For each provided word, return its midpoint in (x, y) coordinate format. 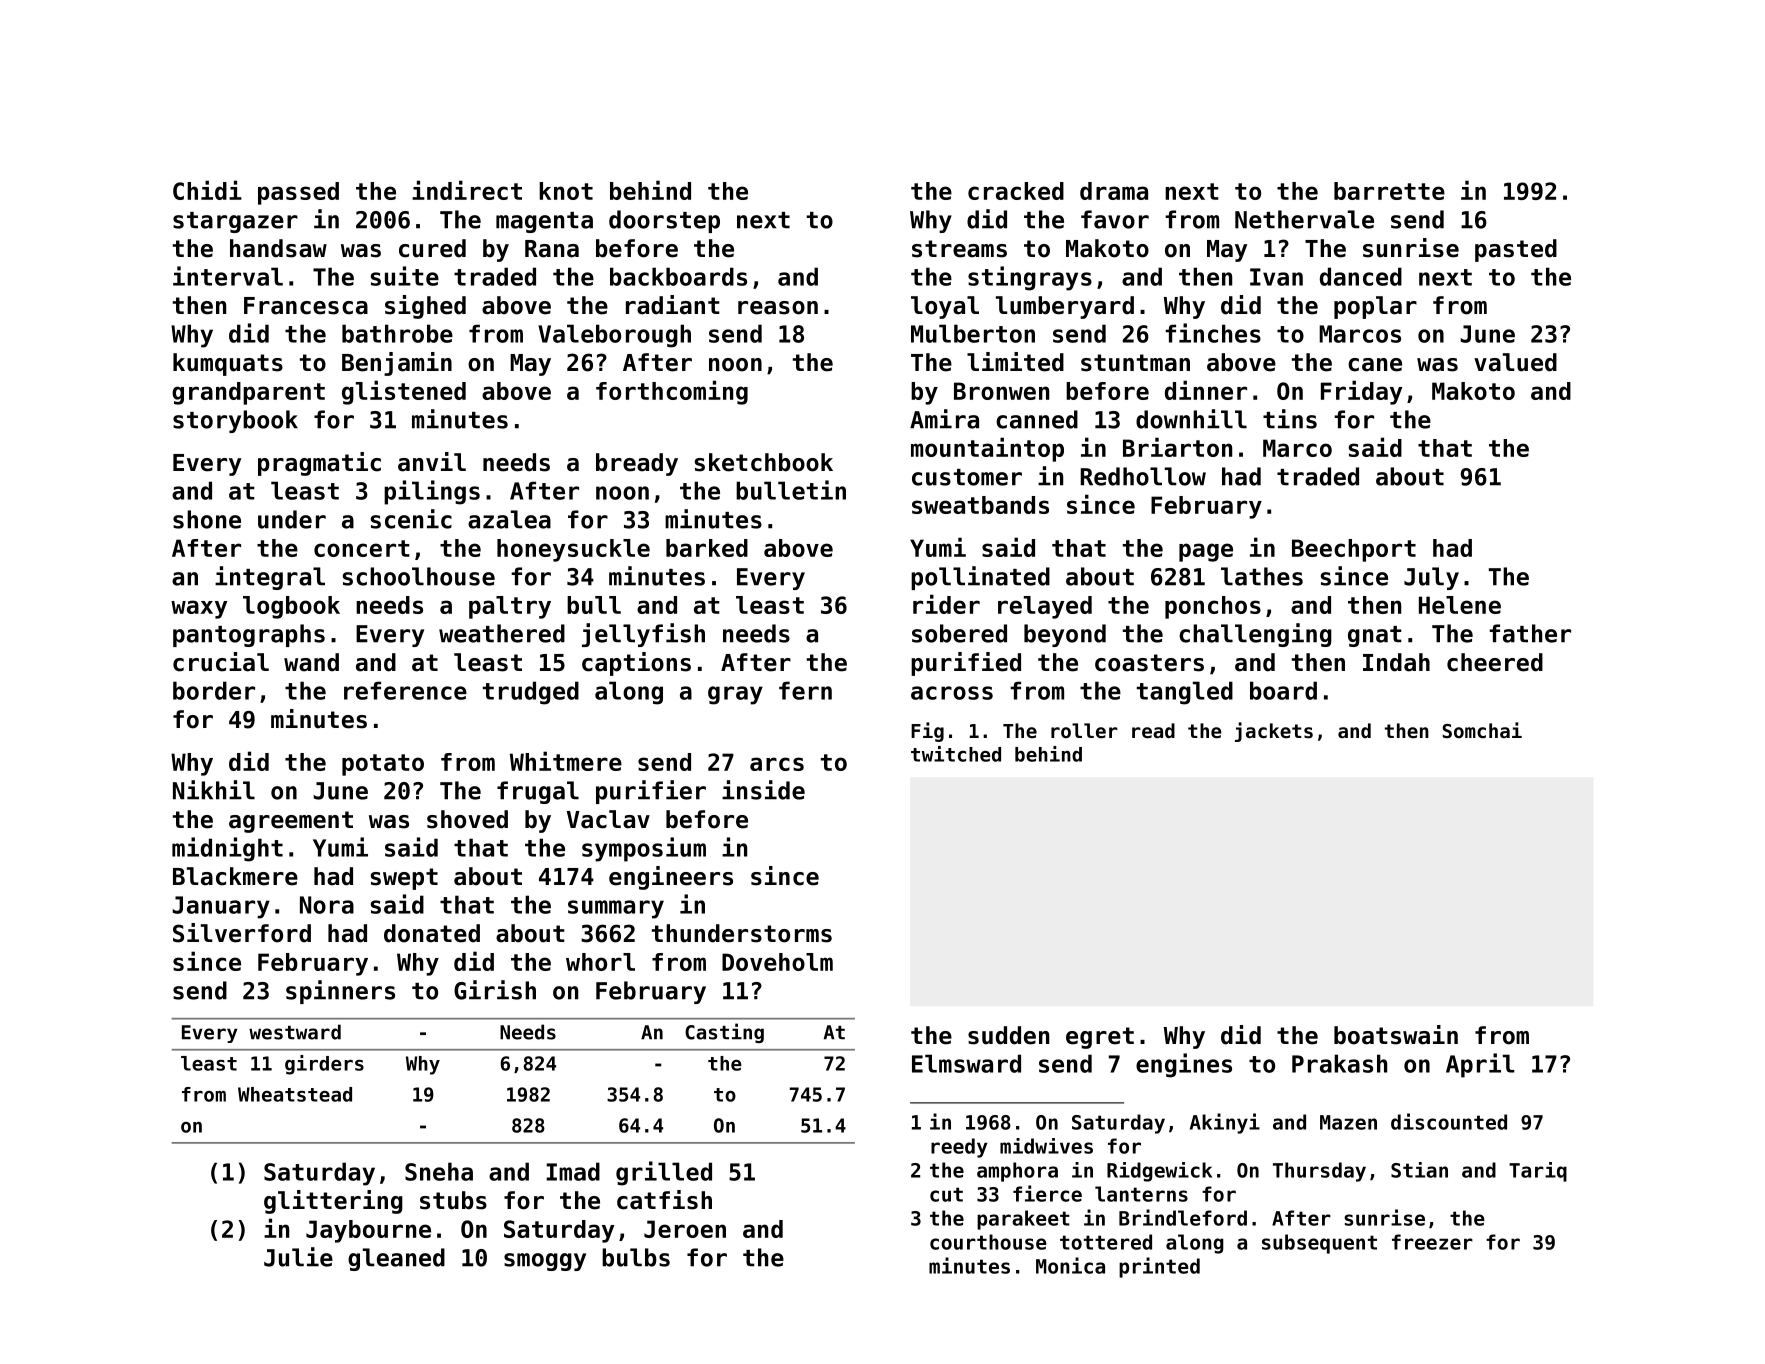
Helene (1460, 605)
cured (432, 248)
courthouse (988, 1242)
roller (1084, 730)
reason (778, 308)
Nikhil (214, 790)
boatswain (1396, 1035)
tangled (1185, 693)
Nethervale (1304, 219)
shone (207, 519)
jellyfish (643, 635)
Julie (298, 1257)
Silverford (242, 933)
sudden (1008, 1035)
